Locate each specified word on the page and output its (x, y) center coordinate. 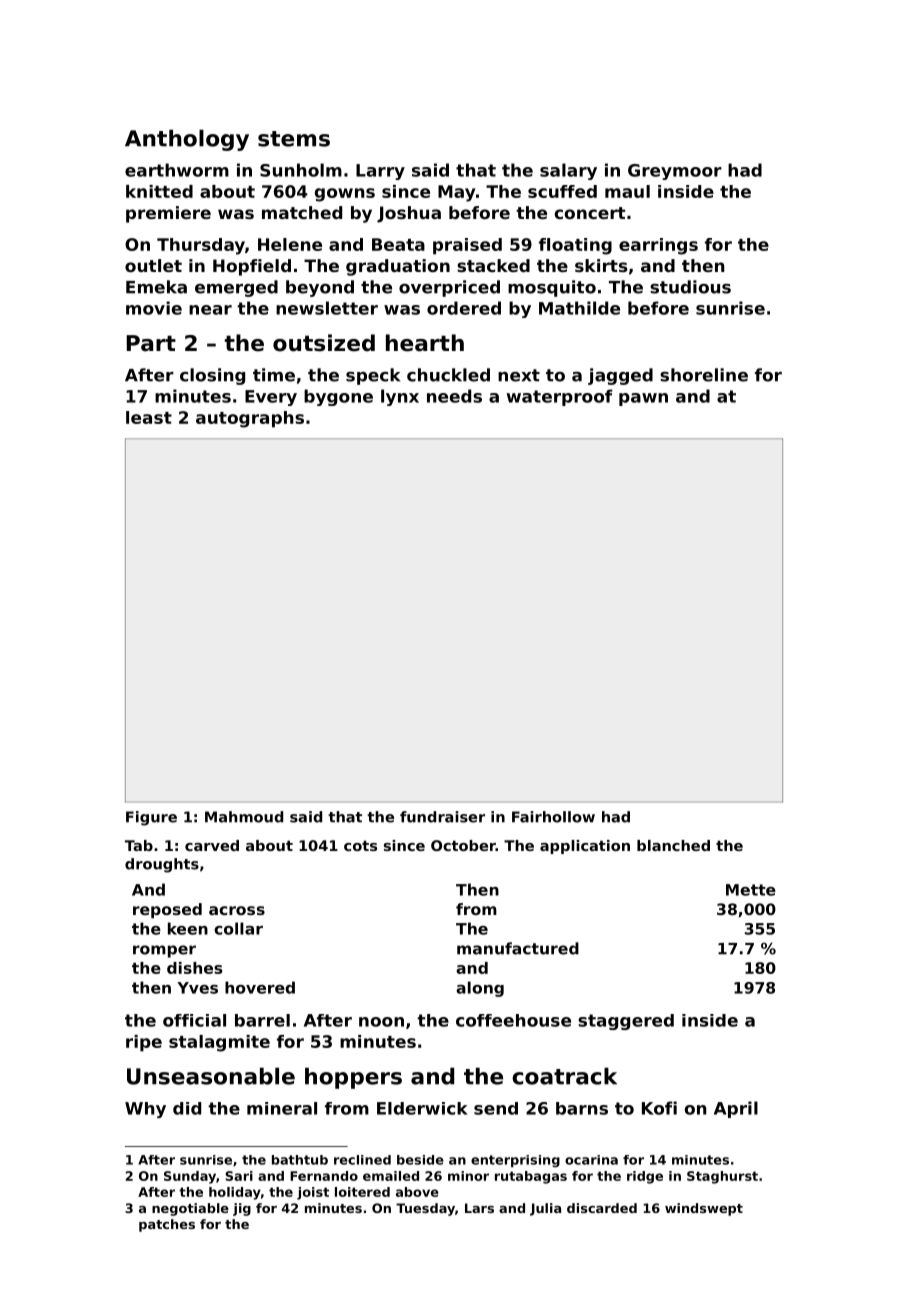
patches (167, 1225)
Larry (380, 172)
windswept (704, 1209)
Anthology (187, 140)
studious (690, 287)
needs (454, 396)
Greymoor (675, 172)
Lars (479, 1208)
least (149, 417)
